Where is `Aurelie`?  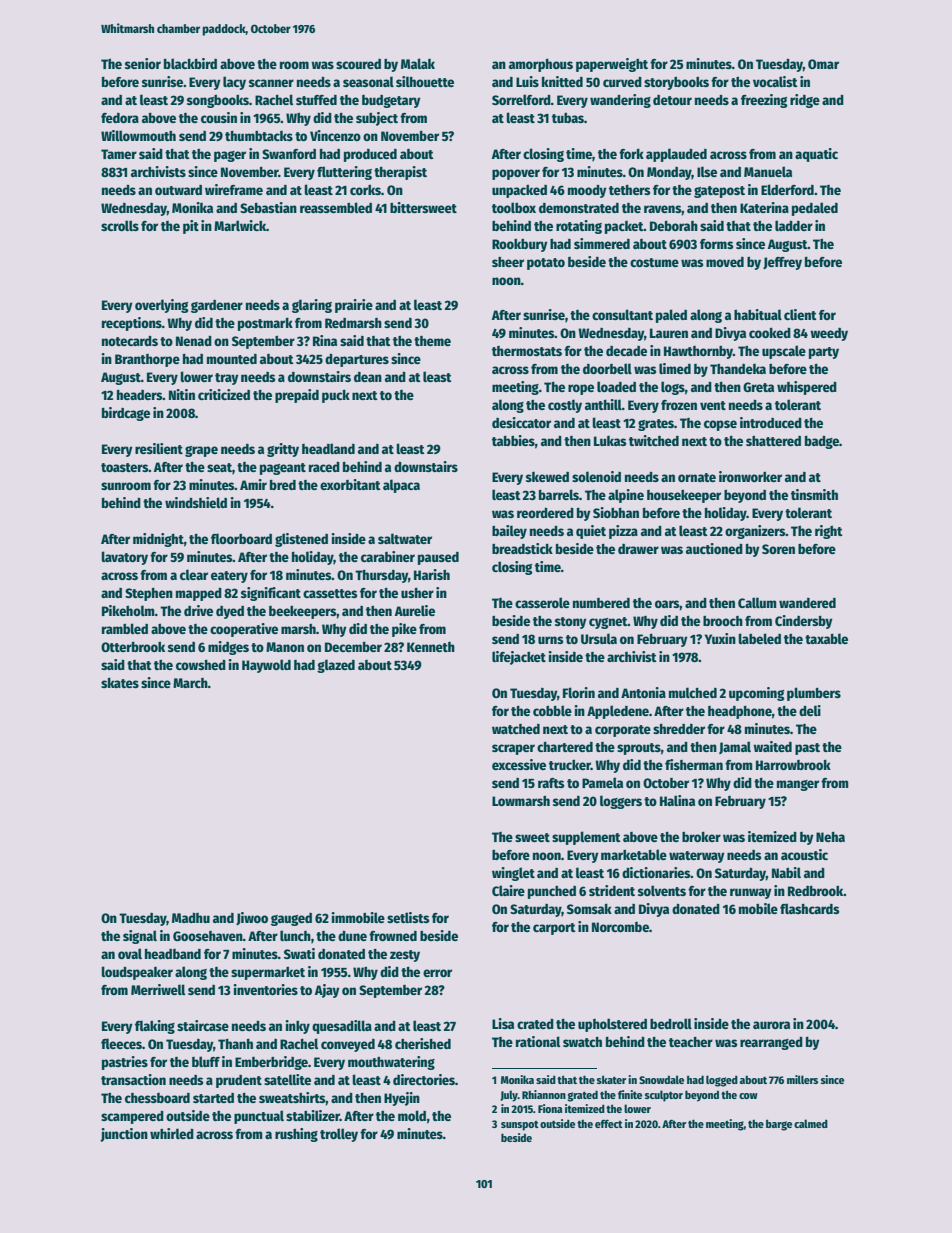 Aurelie is located at coordinates (415, 610).
